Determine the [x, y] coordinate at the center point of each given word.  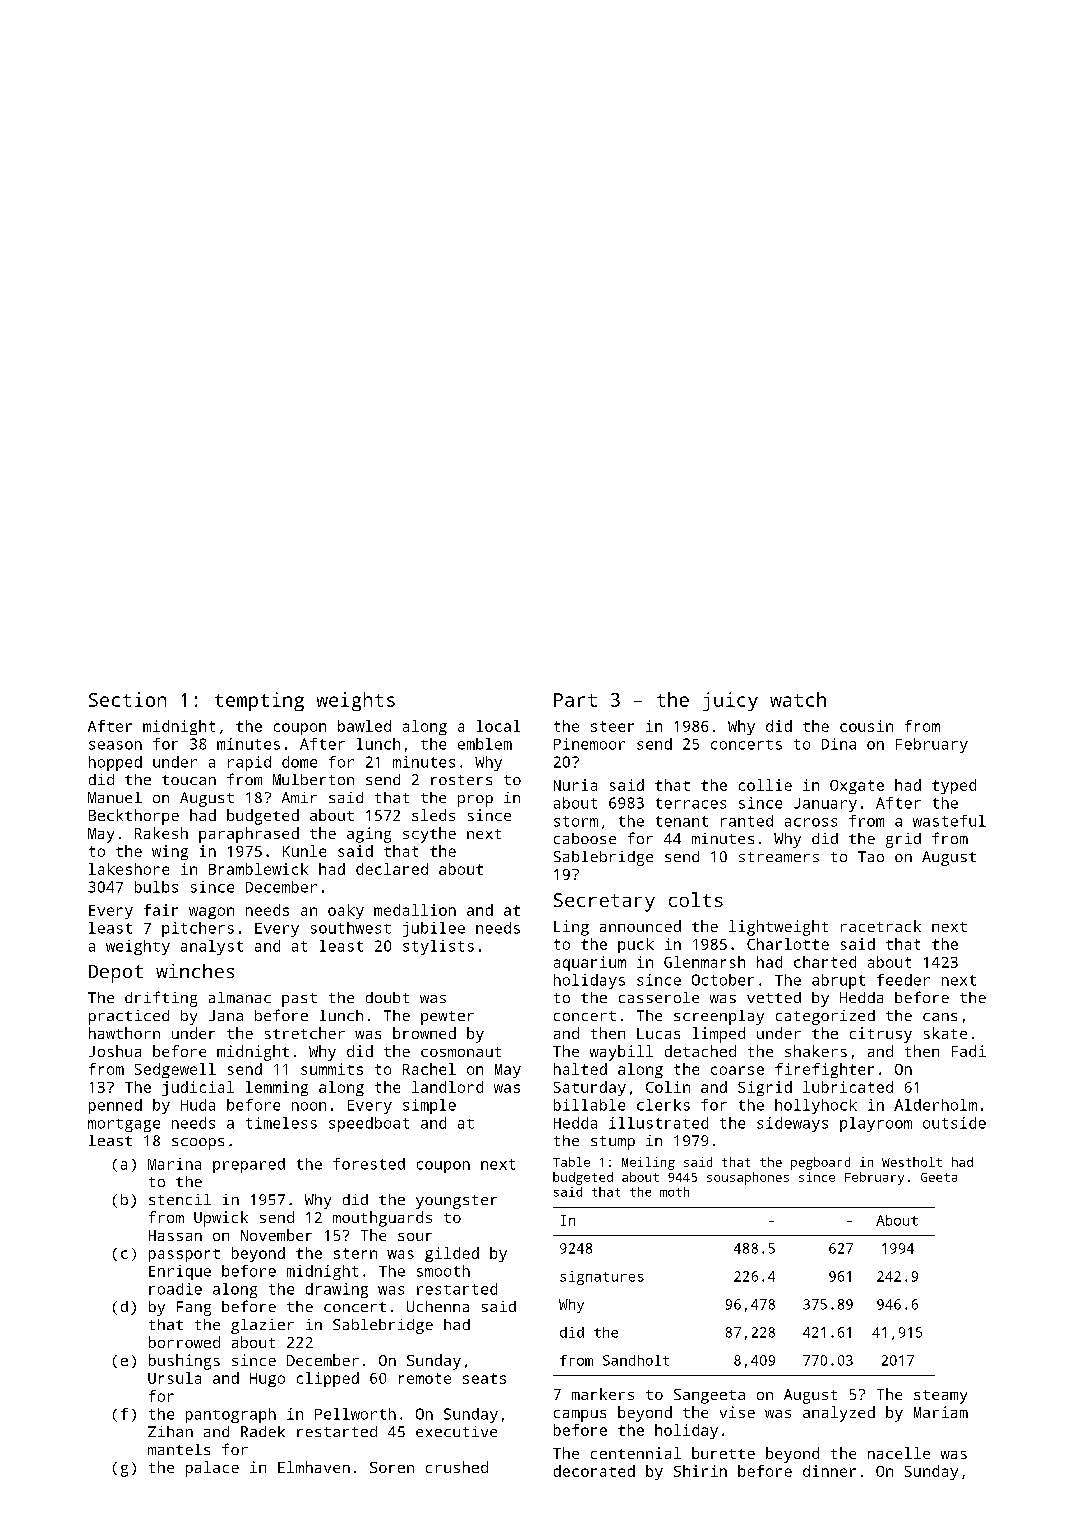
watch [798, 699]
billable [589, 1105]
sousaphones [748, 1178]
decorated [594, 1471]
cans [940, 1017]
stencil [180, 1199]
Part [575, 700]
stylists [438, 947]
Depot [116, 974]
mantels [179, 1449]
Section [127, 699]
